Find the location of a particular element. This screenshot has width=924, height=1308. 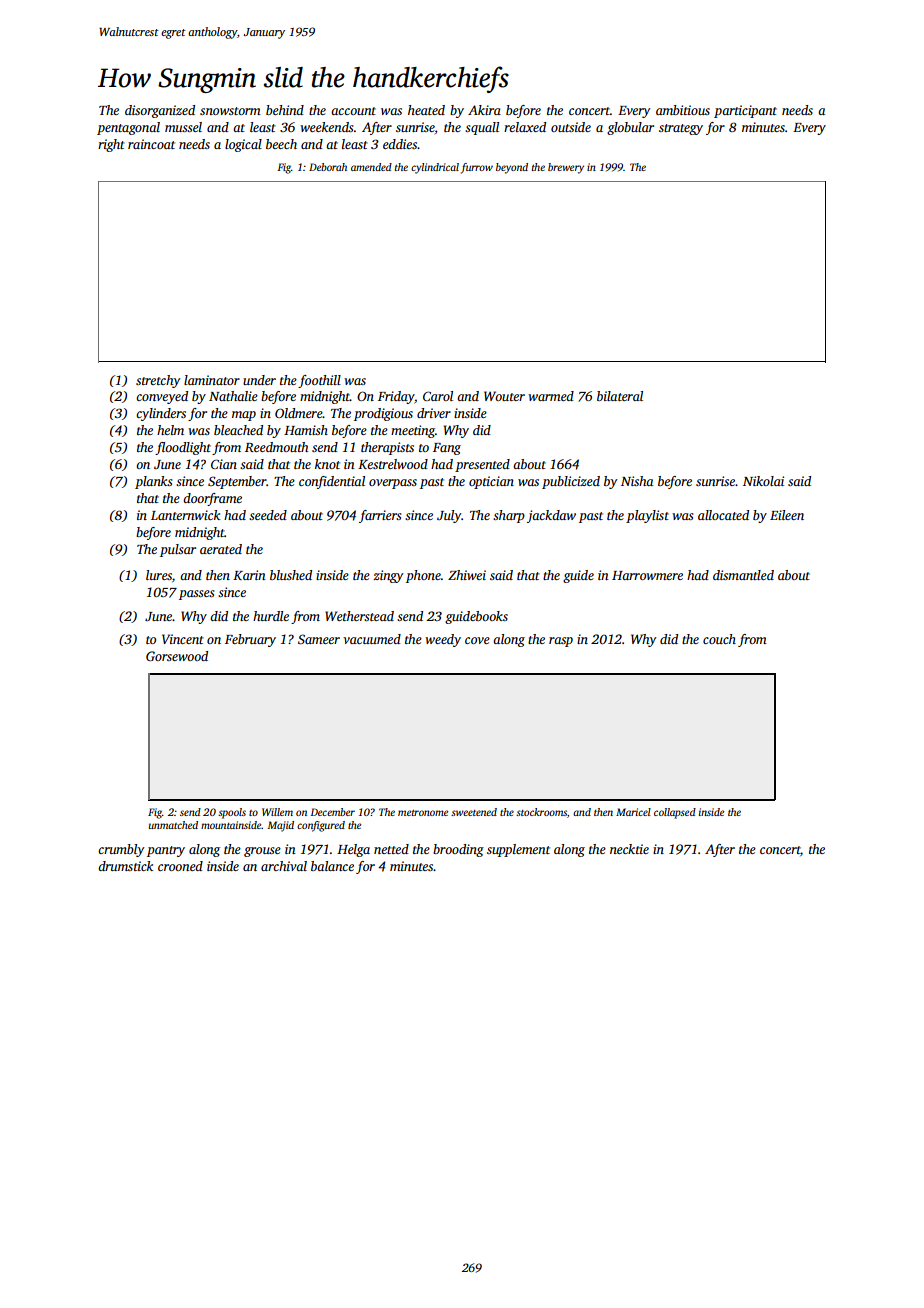

pentagonal is located at coordinates (128, 128).
